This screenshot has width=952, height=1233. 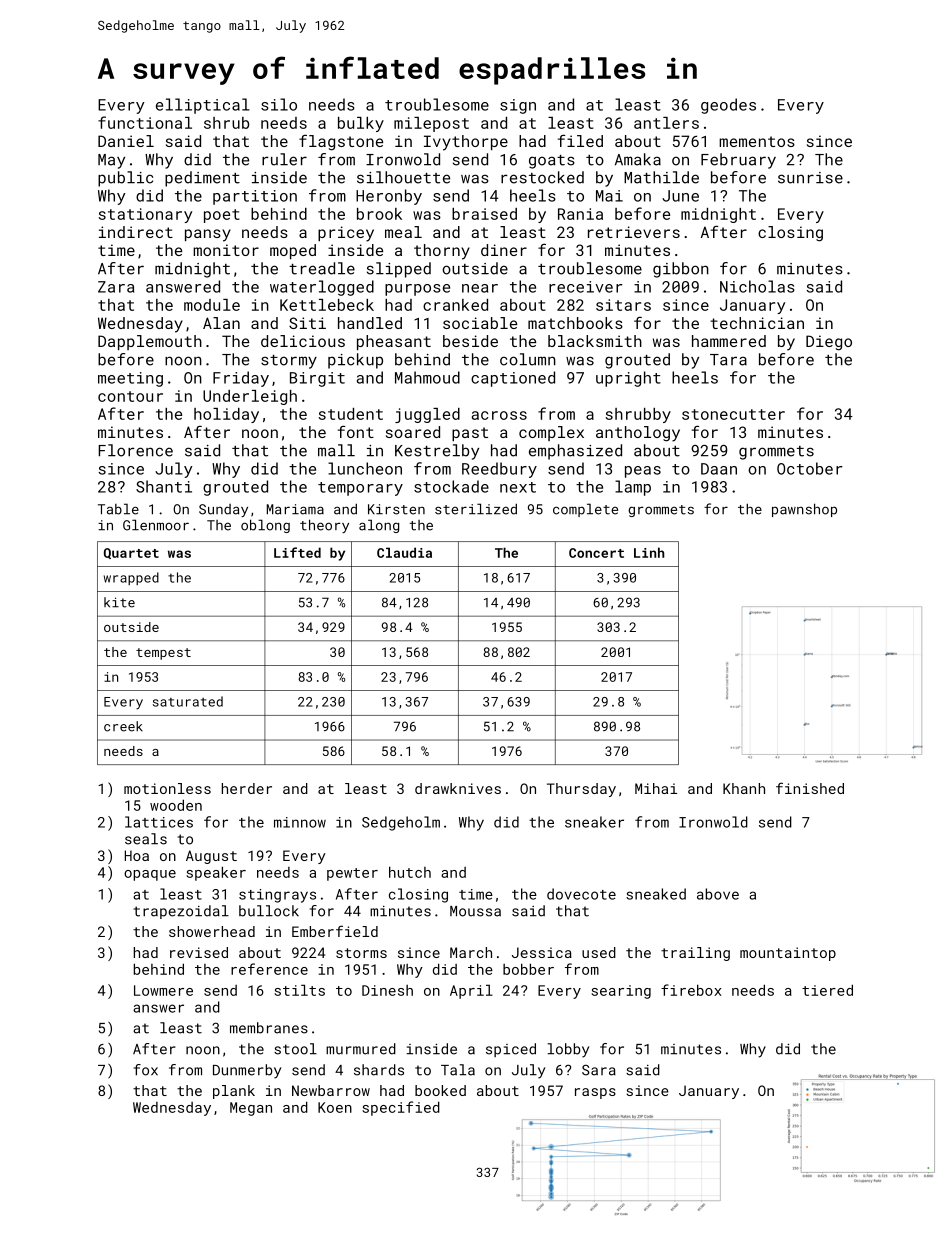 What do you see at coordinates (265, 526) in the screenshot?
I see `oblong` at bounding box center [265, 526].
